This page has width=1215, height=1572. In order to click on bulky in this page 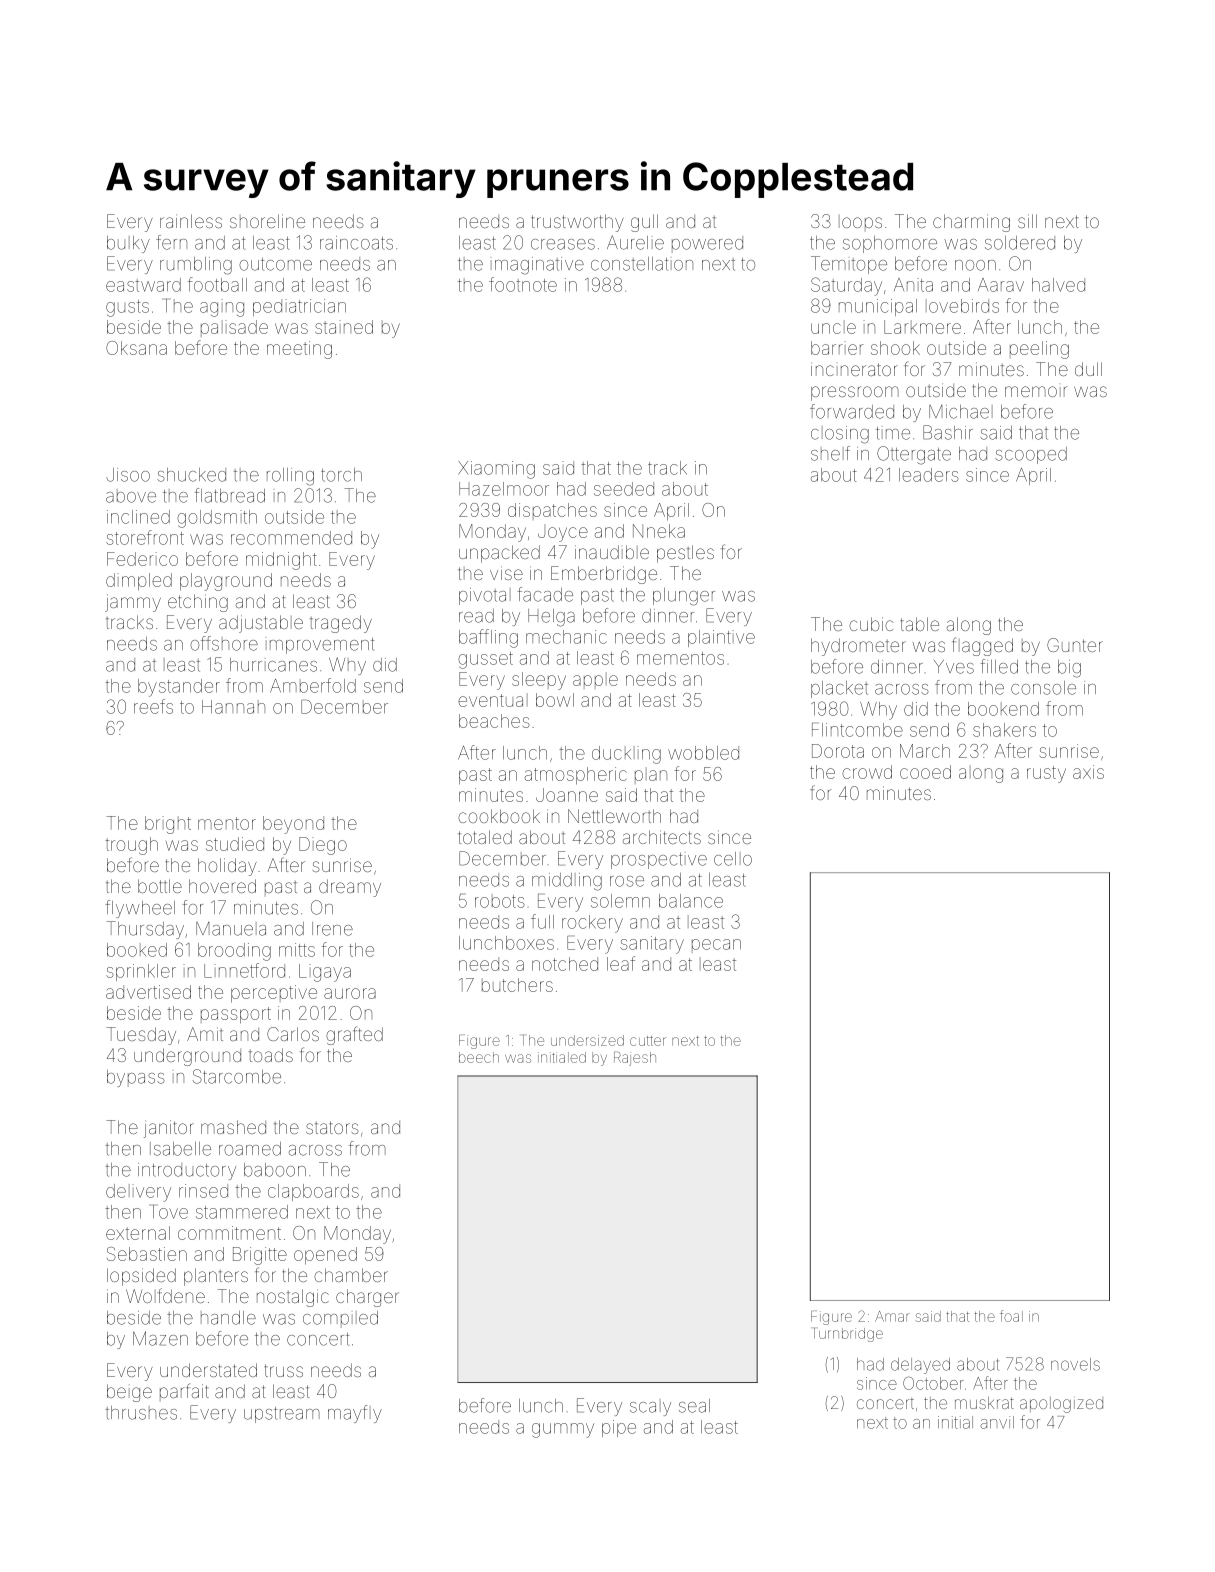, I will do `click(128, 244)`.
